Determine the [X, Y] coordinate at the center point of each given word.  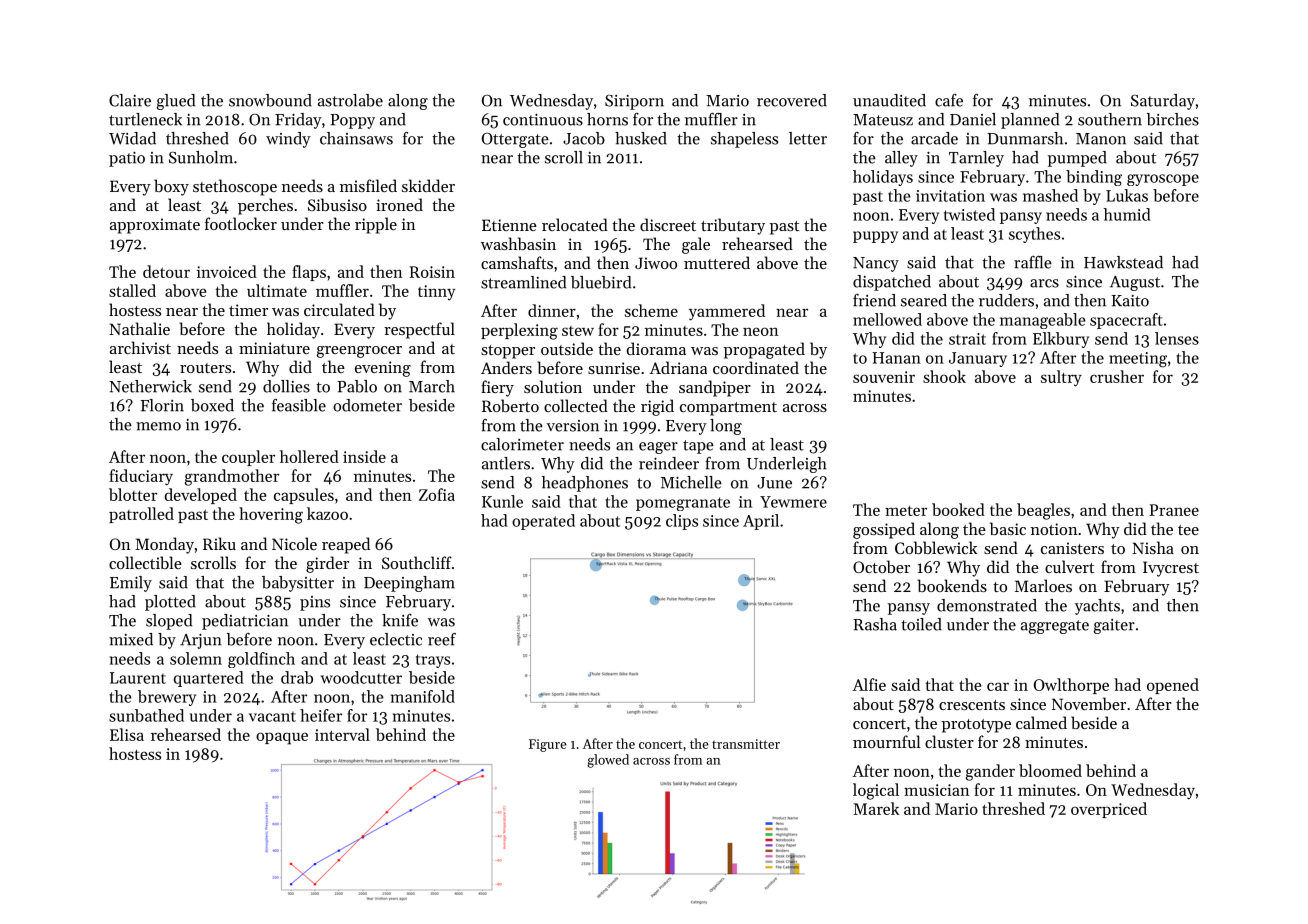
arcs [1044, 283]
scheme [651, 310]
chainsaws [356, 138]
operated [543, 522]
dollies [286, 386]
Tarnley [976, 159]
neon [760, 331]
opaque [282, 738]
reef [442, 639]
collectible [145, 562]
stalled [132, 290]
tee [1188, 530]
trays [433, 661]
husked [641, 138]
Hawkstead [1123, 262]
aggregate [1055, 627]
